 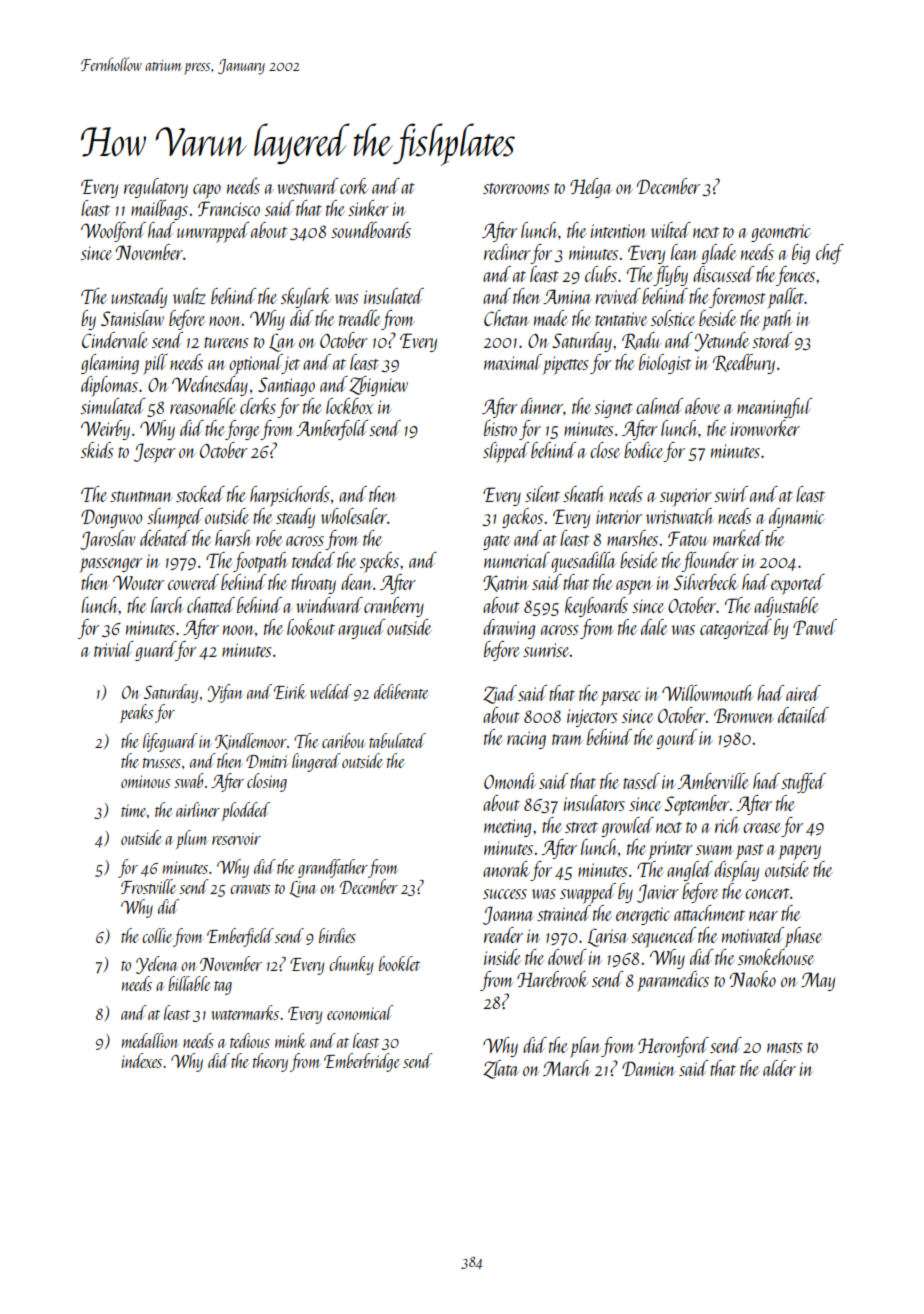 I want to click on dale, so click(x=654, y=627).
